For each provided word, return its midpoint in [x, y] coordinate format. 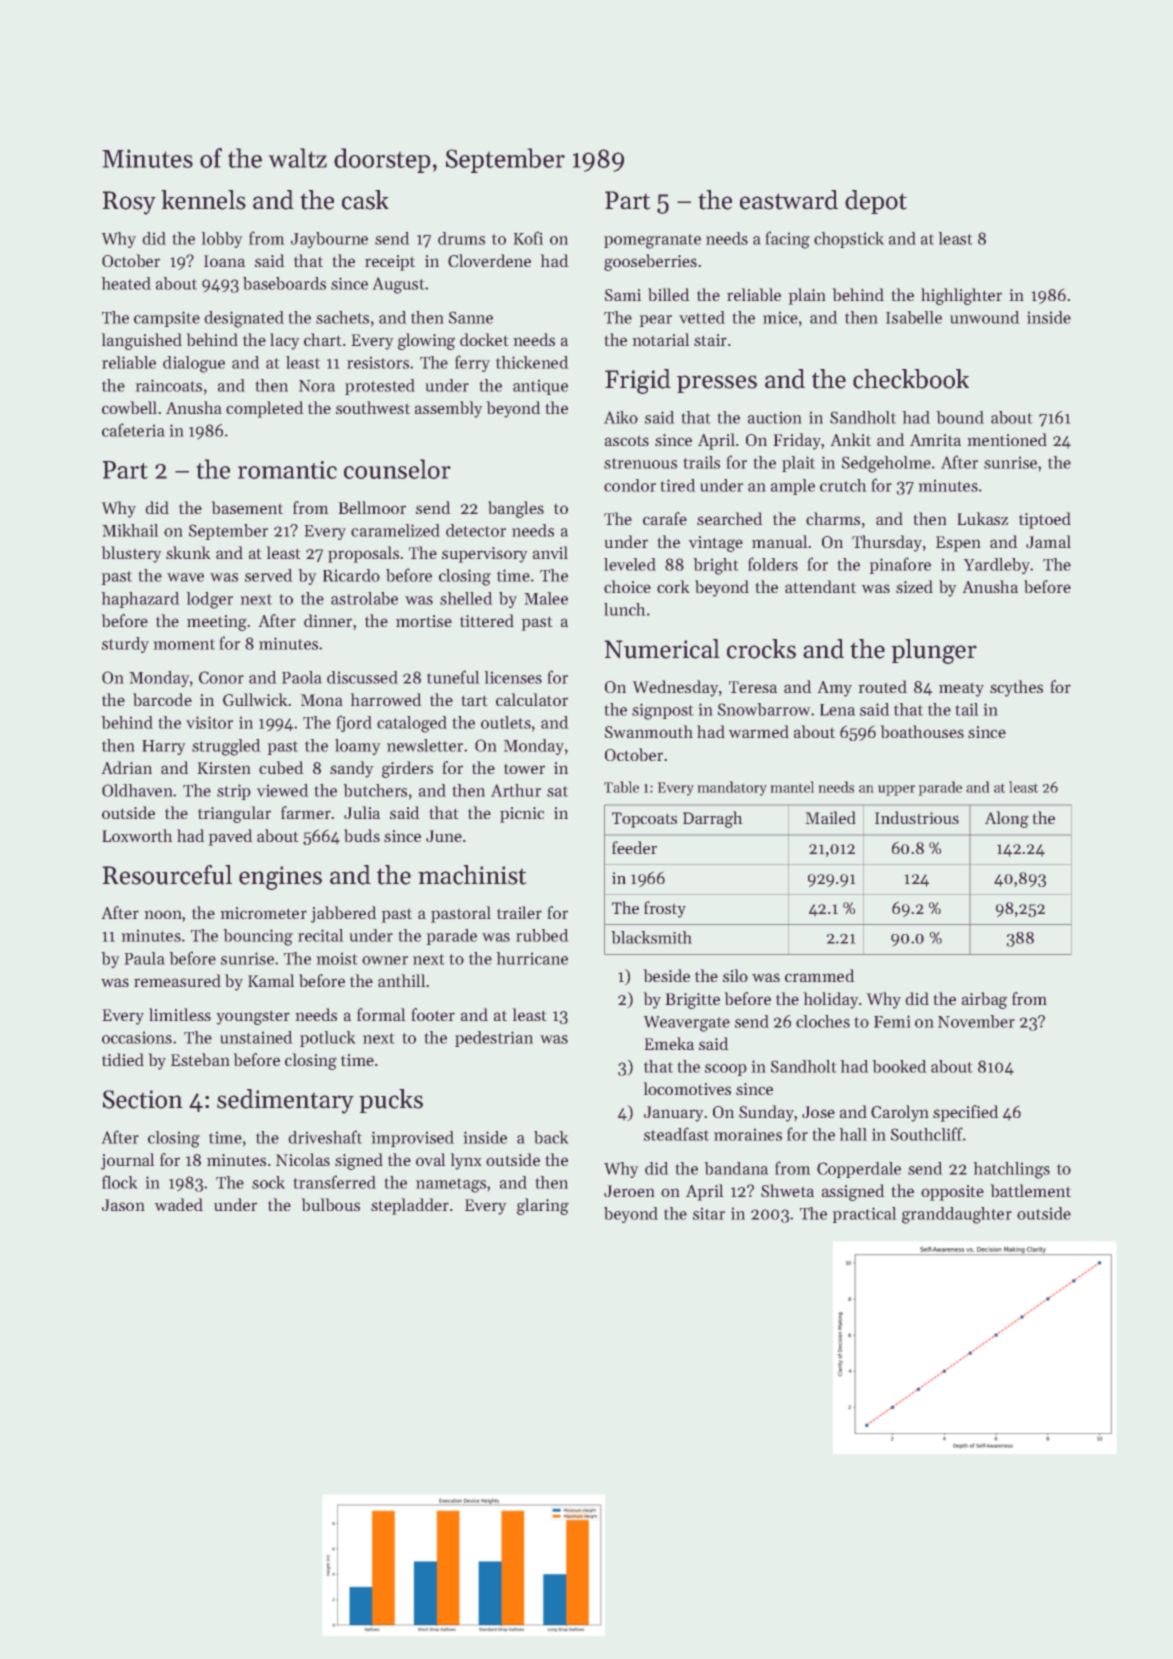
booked [899, 1066]
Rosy [129, 203]
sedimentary [285, 1101]
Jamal [1048, 541]
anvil [550, 552]
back [551, 1137]
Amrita [935, 440]
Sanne [471, 317]
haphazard [140, 600]
